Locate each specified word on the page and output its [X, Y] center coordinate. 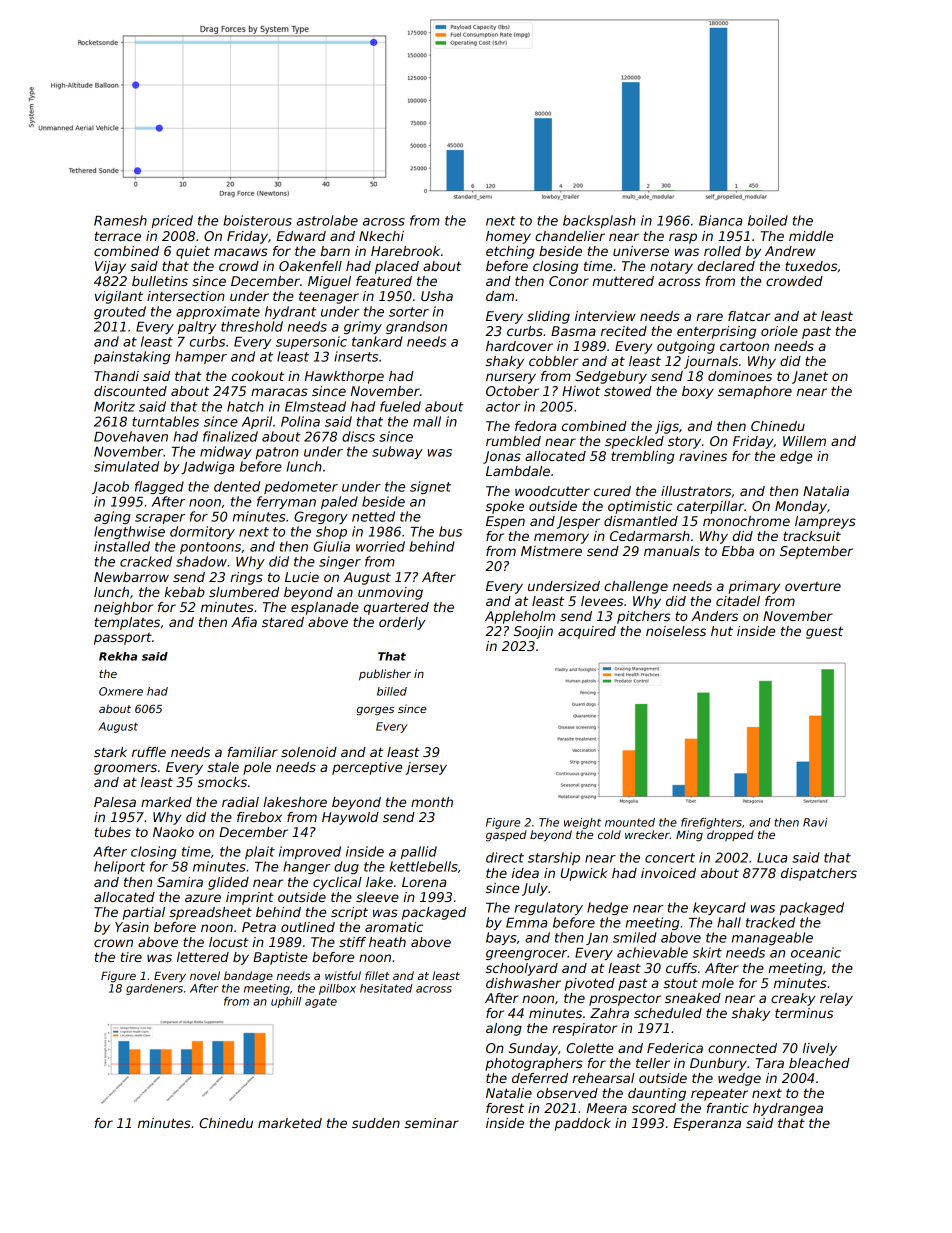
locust [229, 942]
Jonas [502, 457]
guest [824, 632]
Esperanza [707, 1124]
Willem [804, 441]
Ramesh [120, 220]
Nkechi [381, 236]
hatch [245, 406]
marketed [290, 1123]
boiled [768, 220]
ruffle [149, 752]
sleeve [377, 897]
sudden [376, 1123]
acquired [587, 632]
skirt [707, 952]
